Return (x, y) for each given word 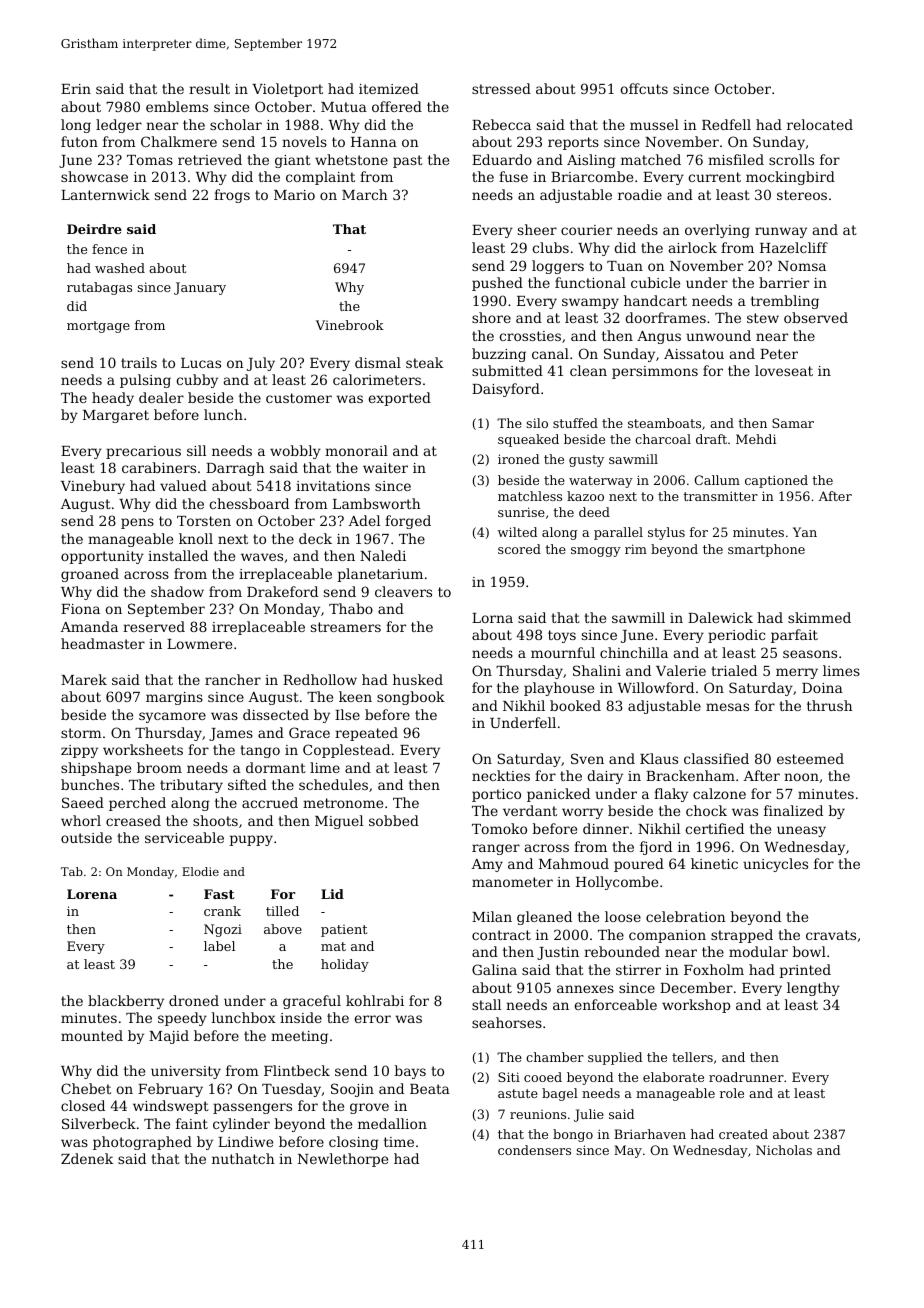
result (209, 88)
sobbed (394, 820)
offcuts (644, 88)
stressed (501, 88)
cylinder (241, 1125)
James (231, 734)
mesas (727, 707)
